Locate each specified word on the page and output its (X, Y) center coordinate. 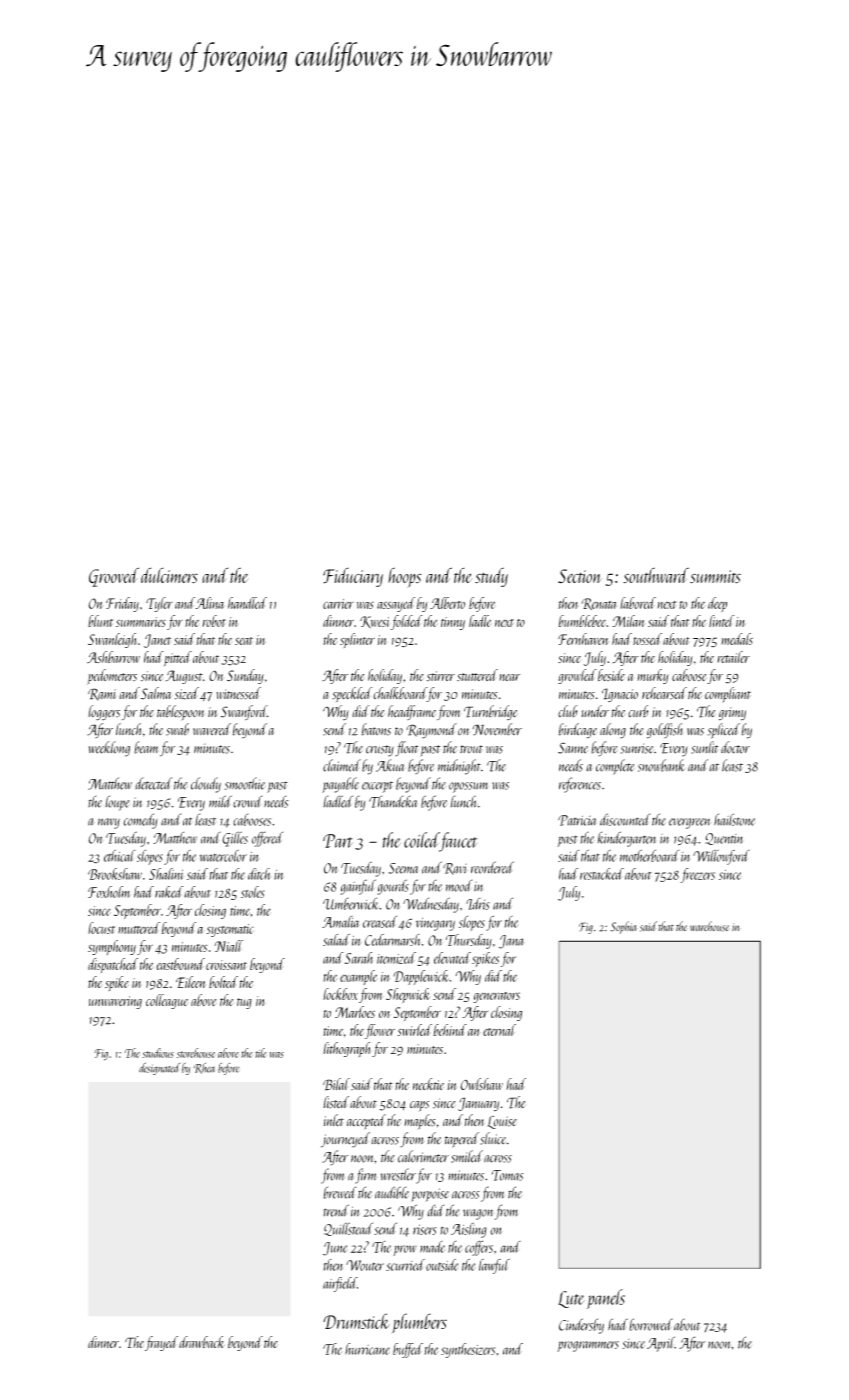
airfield (340, 1284)
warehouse (710, 926)
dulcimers (169, 575)
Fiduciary (353, 577)
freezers (697, 875)
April (661, 1344)
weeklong (109, 749)
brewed (340, 1192)
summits (715, 577)
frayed (161, 1343)
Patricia (577, 820)
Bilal (336, 1084)
